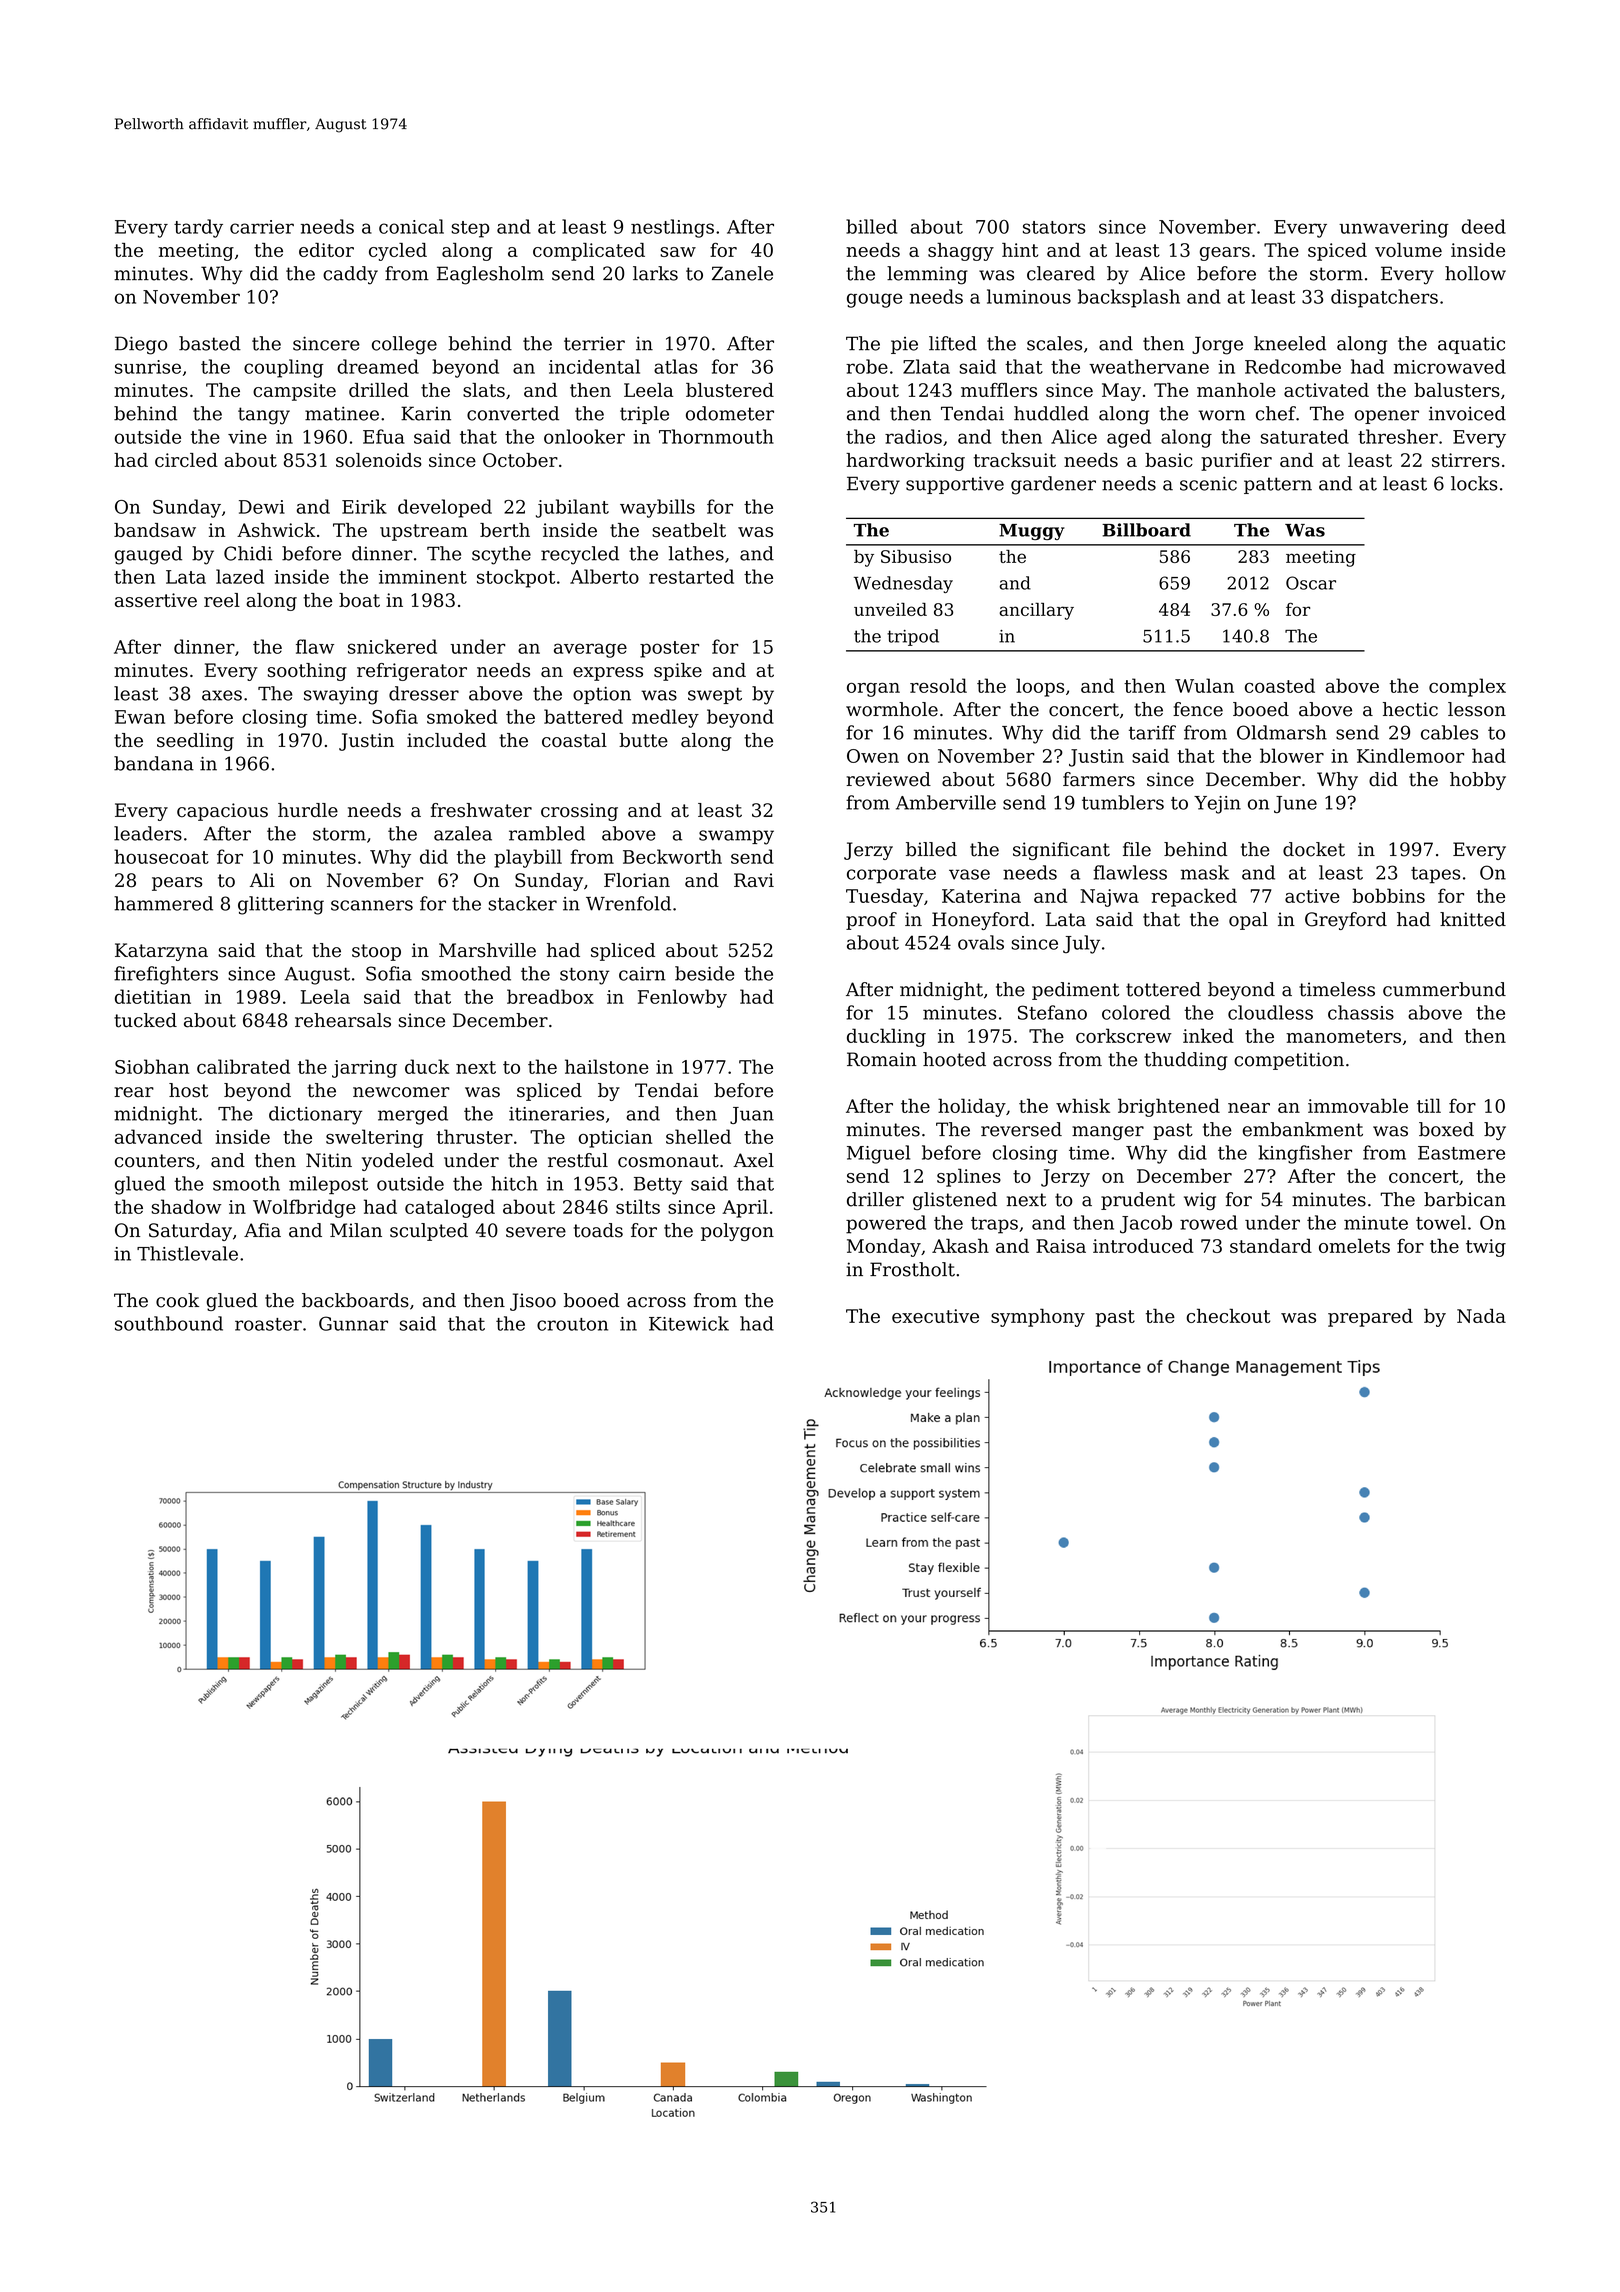 The width and height of the screenshot is (1620, 2292). Describe the element at coordinates (604, 576) in the screenshot. I see `Alberto` at that location.
